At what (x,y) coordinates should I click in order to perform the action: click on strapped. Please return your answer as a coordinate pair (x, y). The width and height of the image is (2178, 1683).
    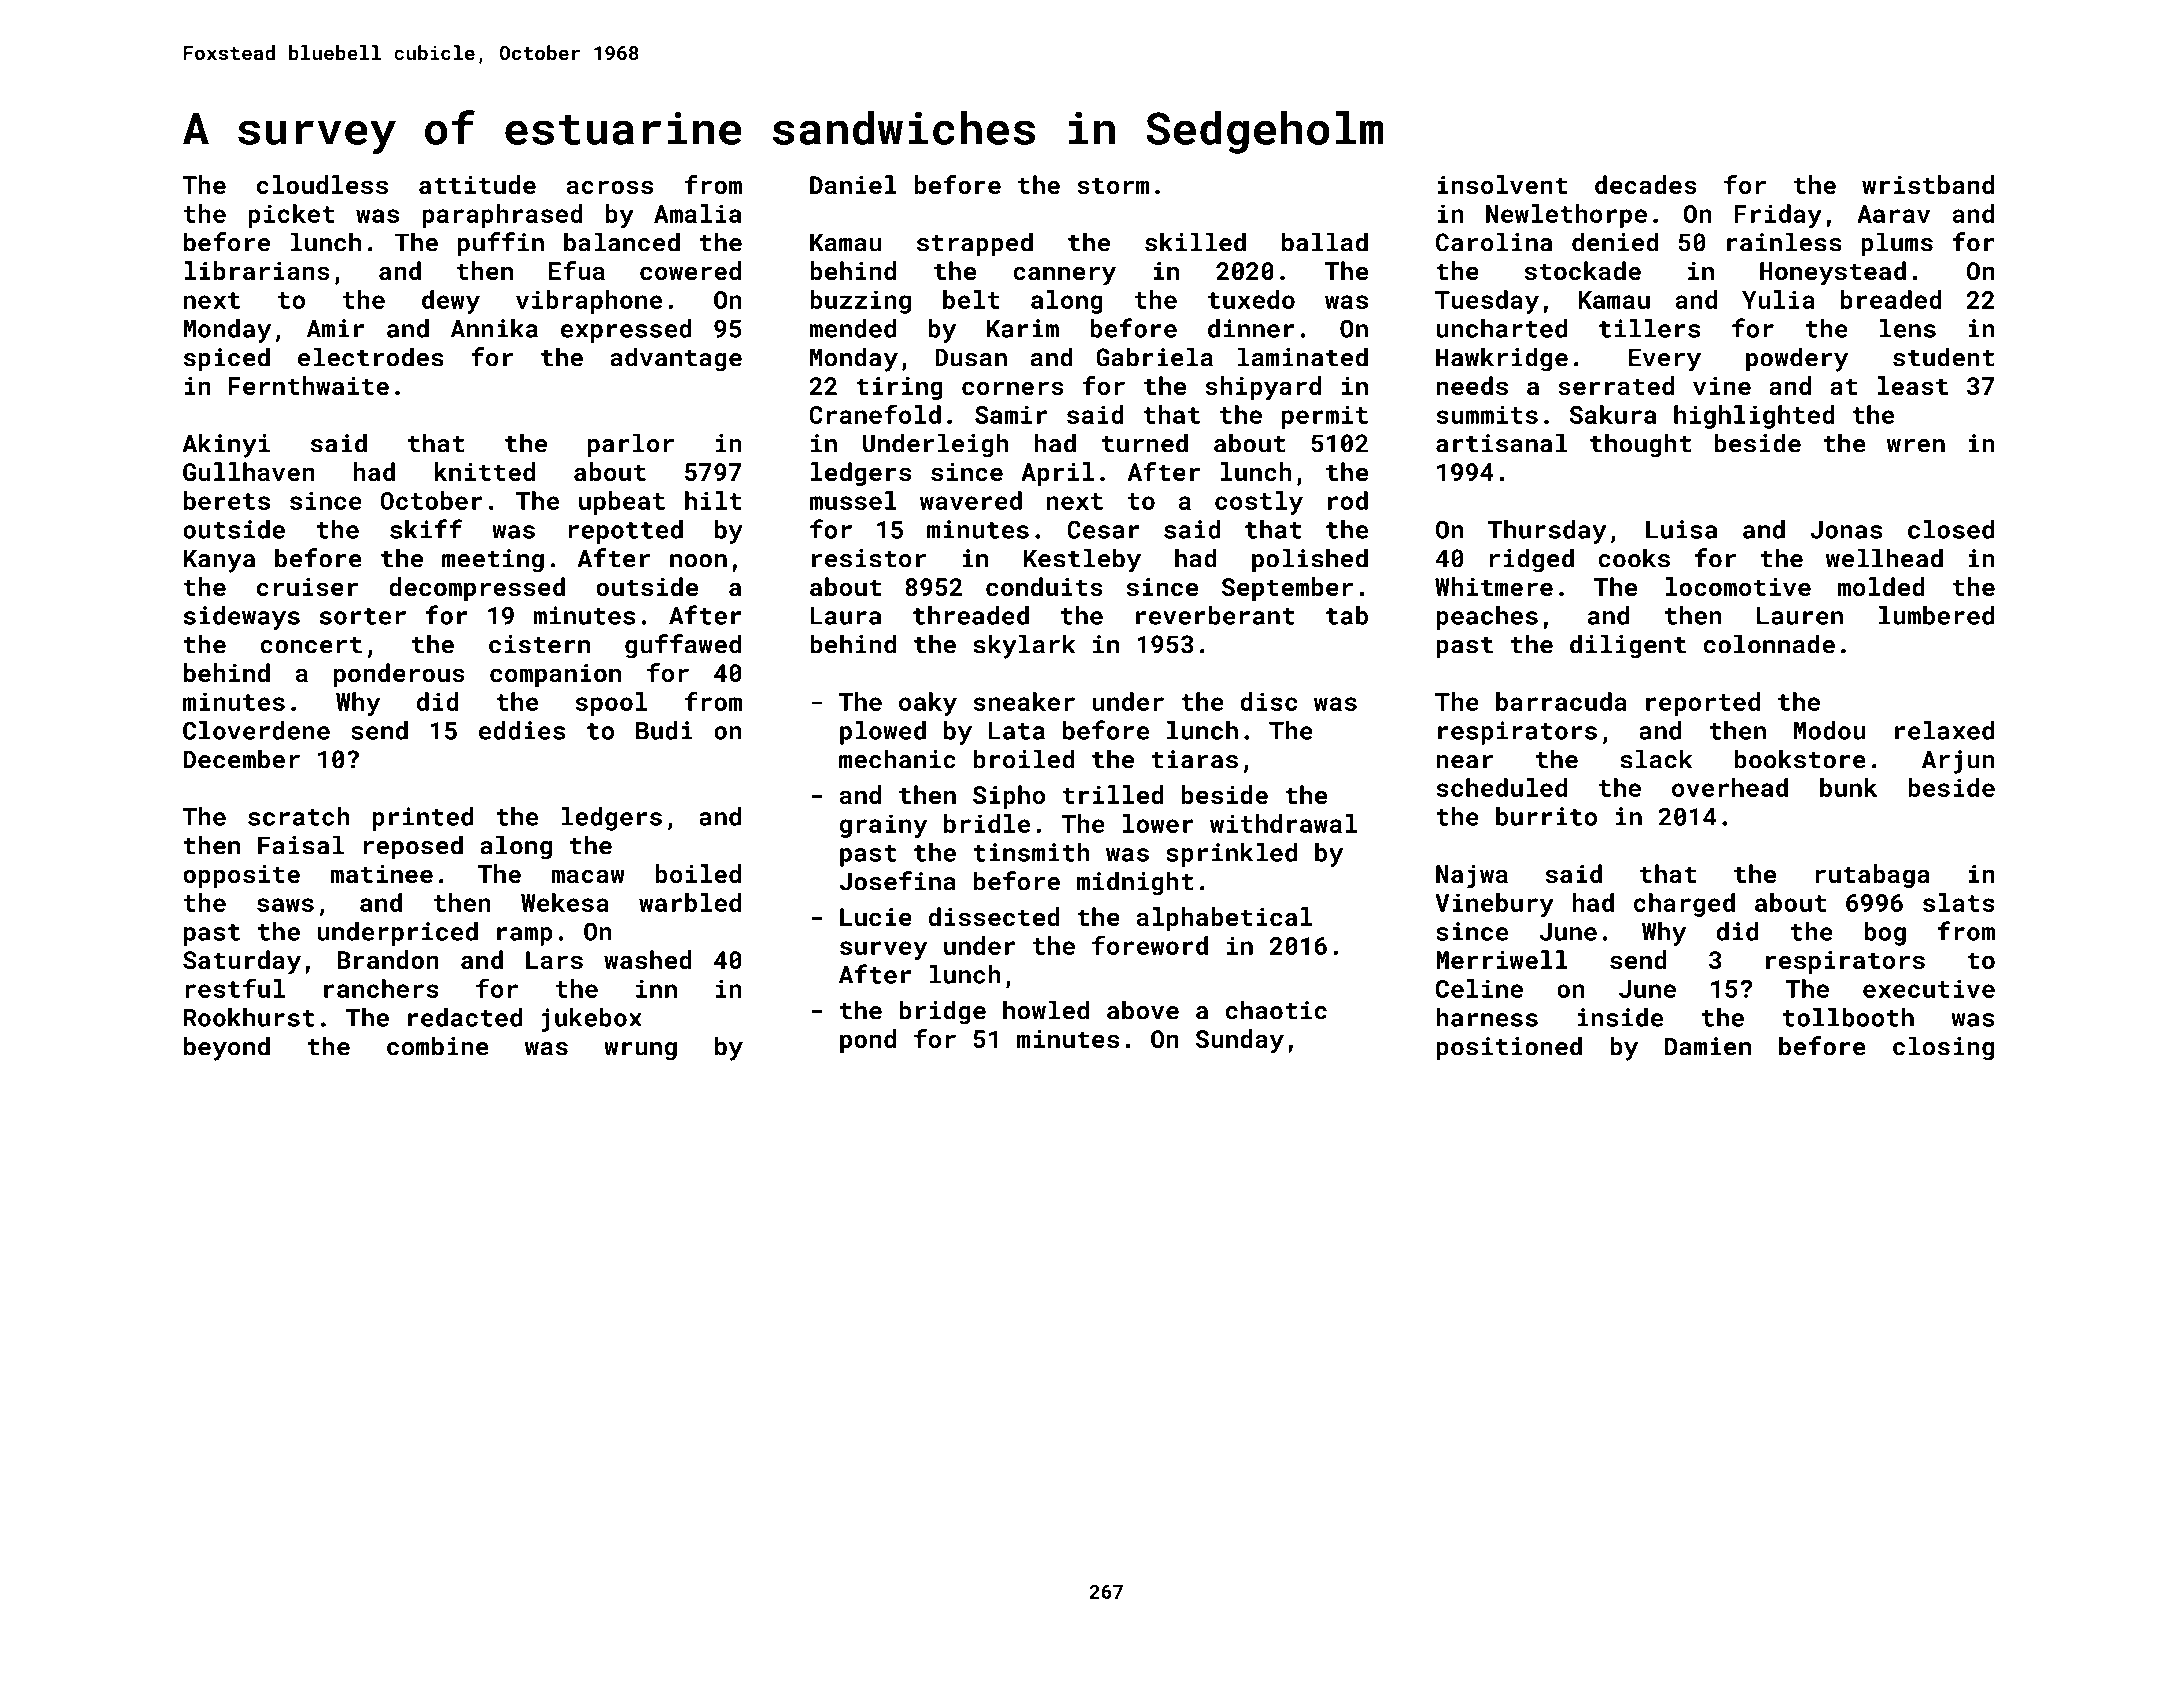
    Looking at the image, I should click on (975, 244).
